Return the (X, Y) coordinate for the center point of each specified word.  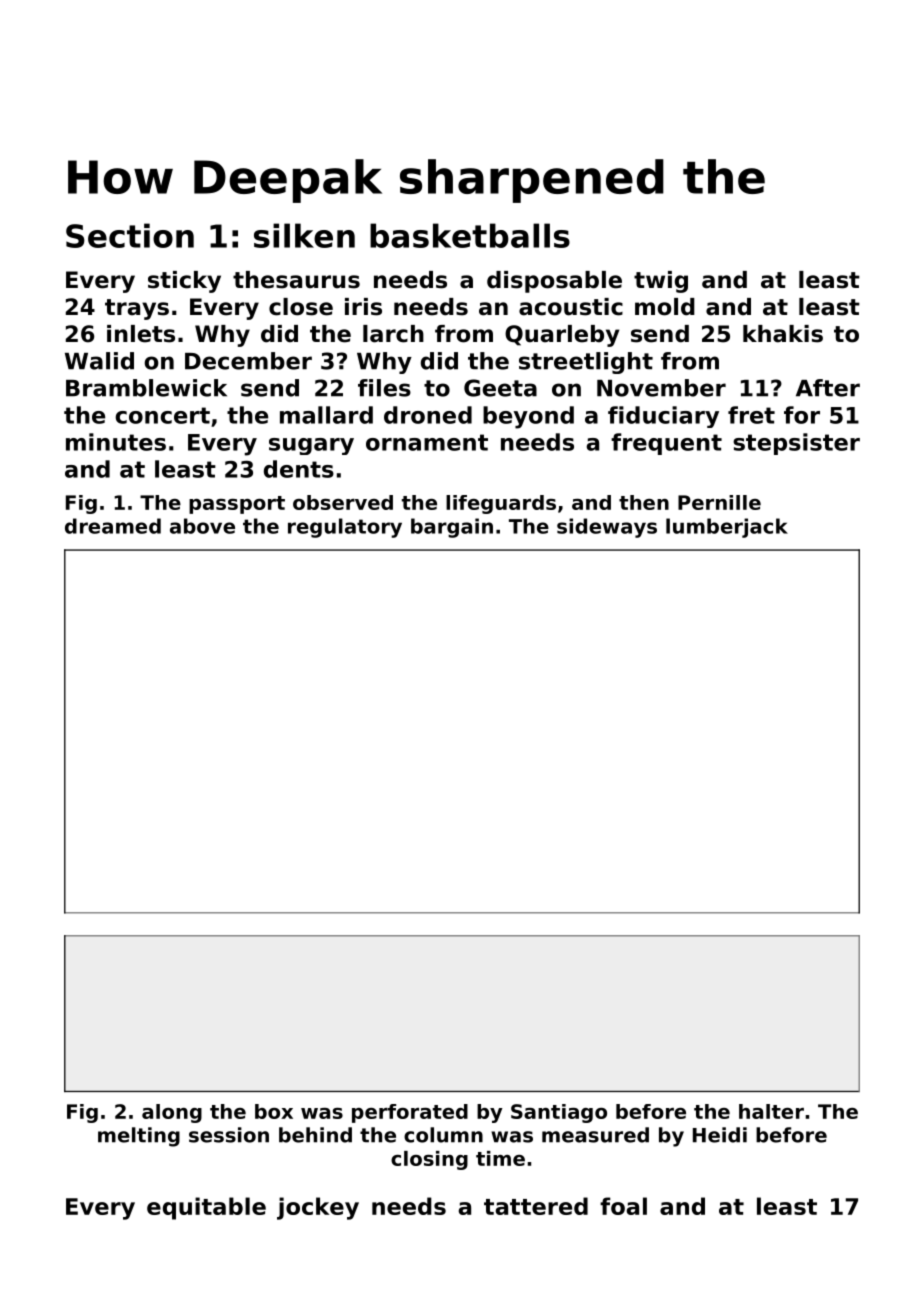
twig (661, 282)
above (202, 526)
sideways (607, 528)
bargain (452, 528)
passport (237, 505)
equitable (206, 1208)
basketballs (470, 235)
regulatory (345, 528)
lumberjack (727, 528)
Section (130, 235)
